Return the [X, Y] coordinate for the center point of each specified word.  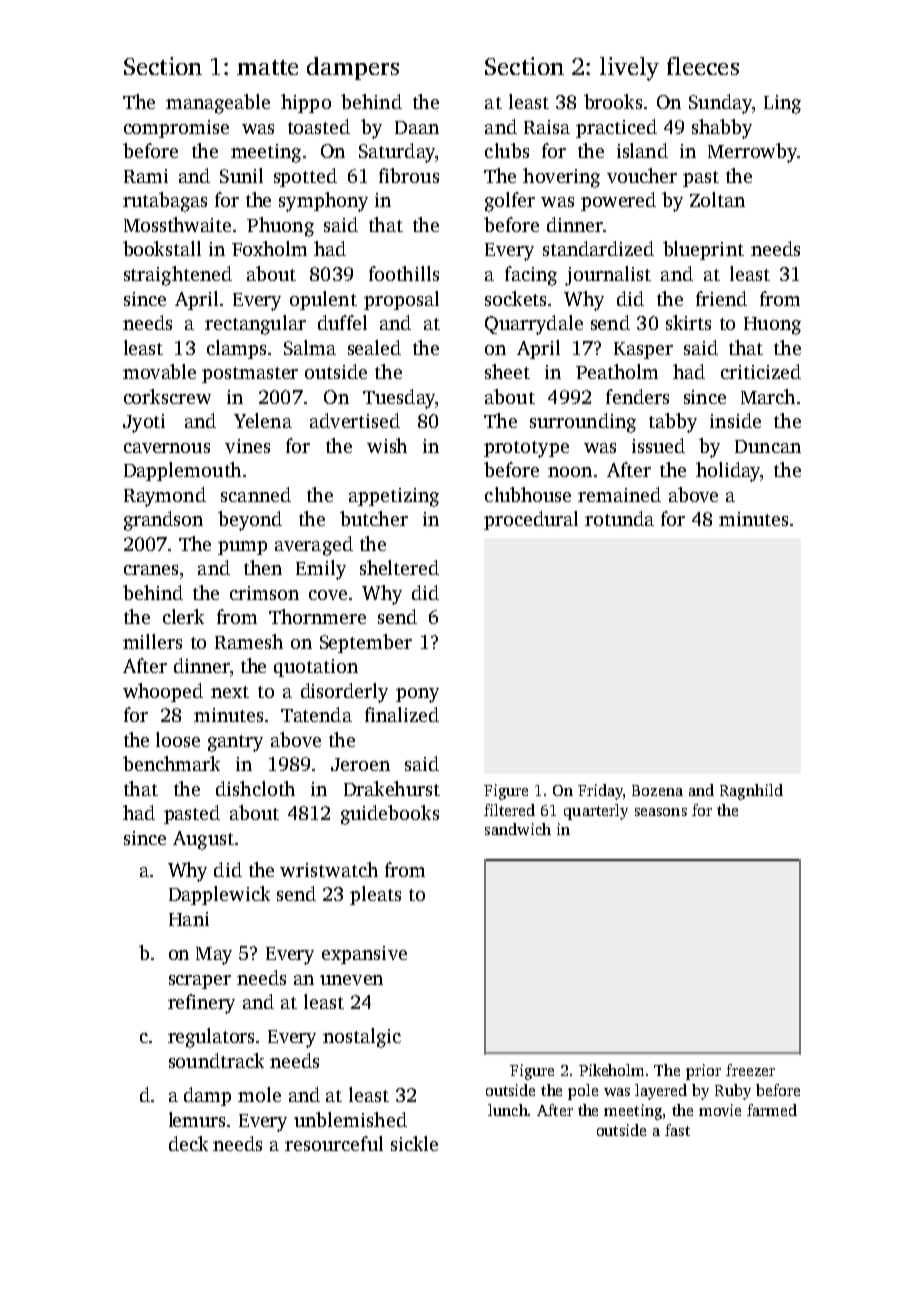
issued [658, 445]
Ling [782, 104]
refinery [201, 1004]
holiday [728, 472]
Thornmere [317, 616]
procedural [531, 520]
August [203, 840]
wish [387, 445]
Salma [310, 347]
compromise [176, 129]
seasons [661, 812]
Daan [417, 127]
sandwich [518, 829]
